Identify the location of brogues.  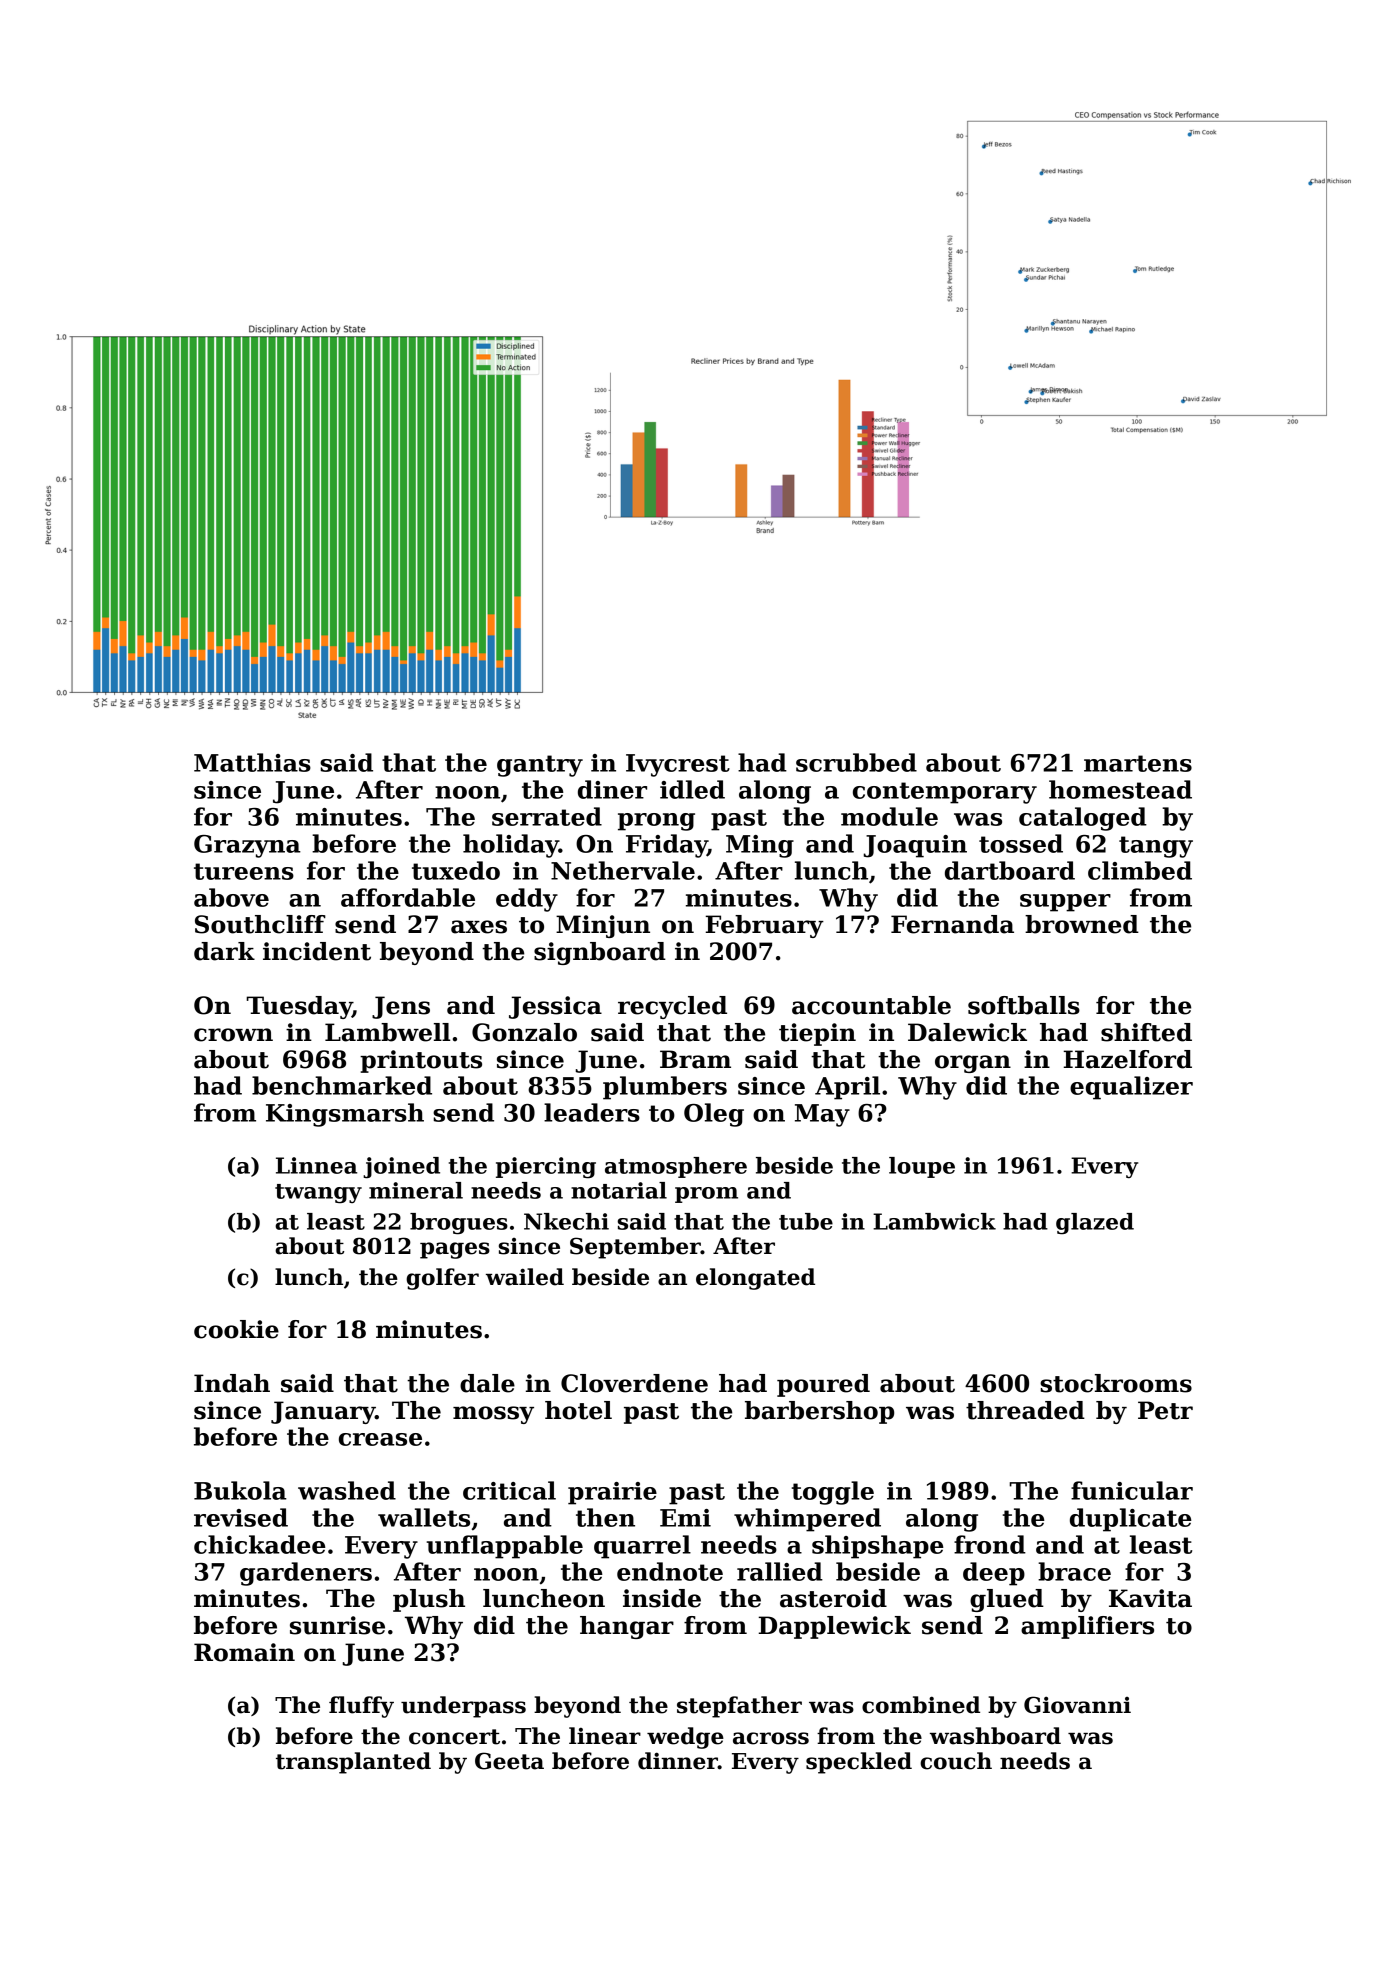
(459, 1224).
